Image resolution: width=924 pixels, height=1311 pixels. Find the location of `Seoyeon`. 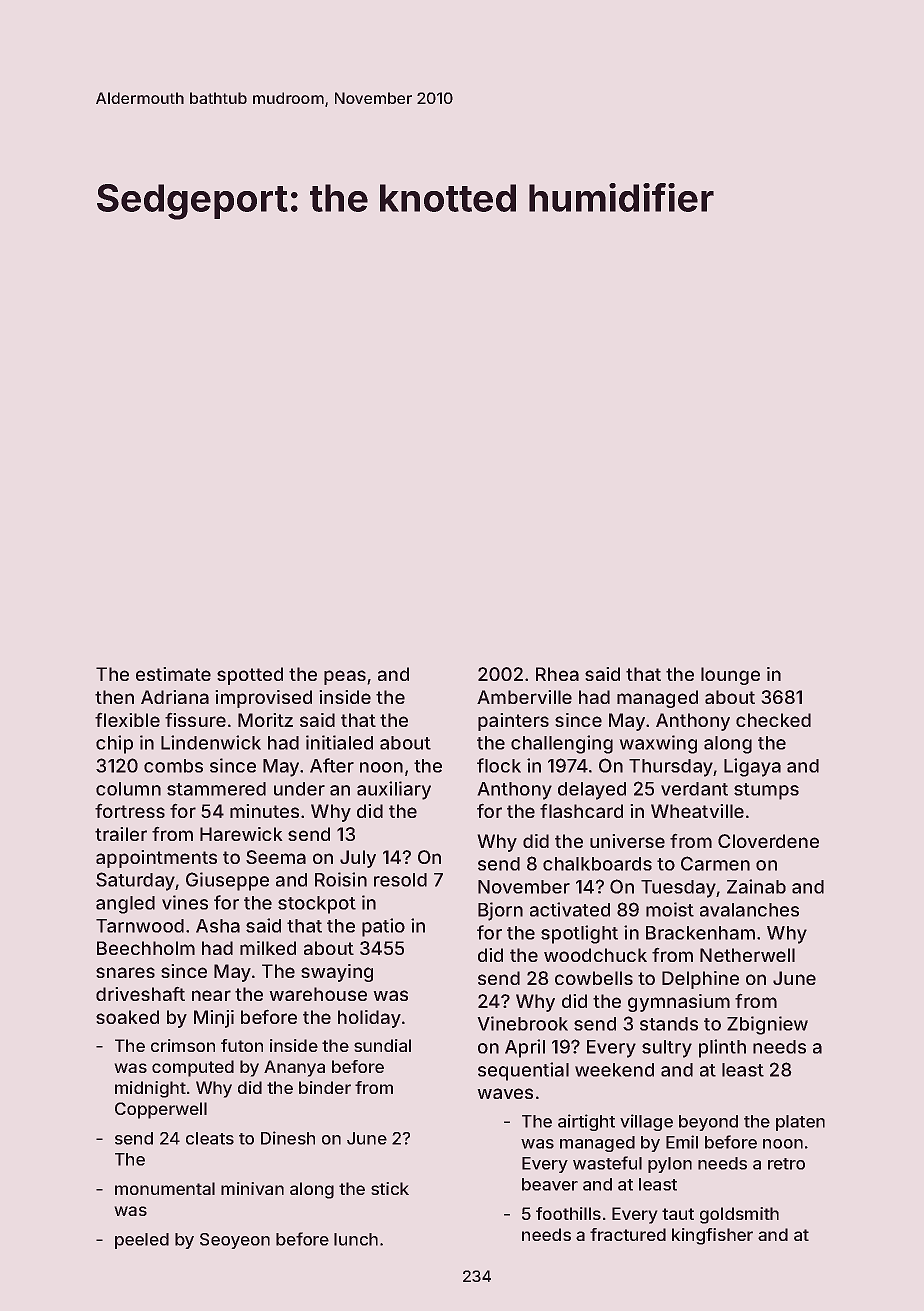

Seoyeon is located at coordinates (235, 1241).
